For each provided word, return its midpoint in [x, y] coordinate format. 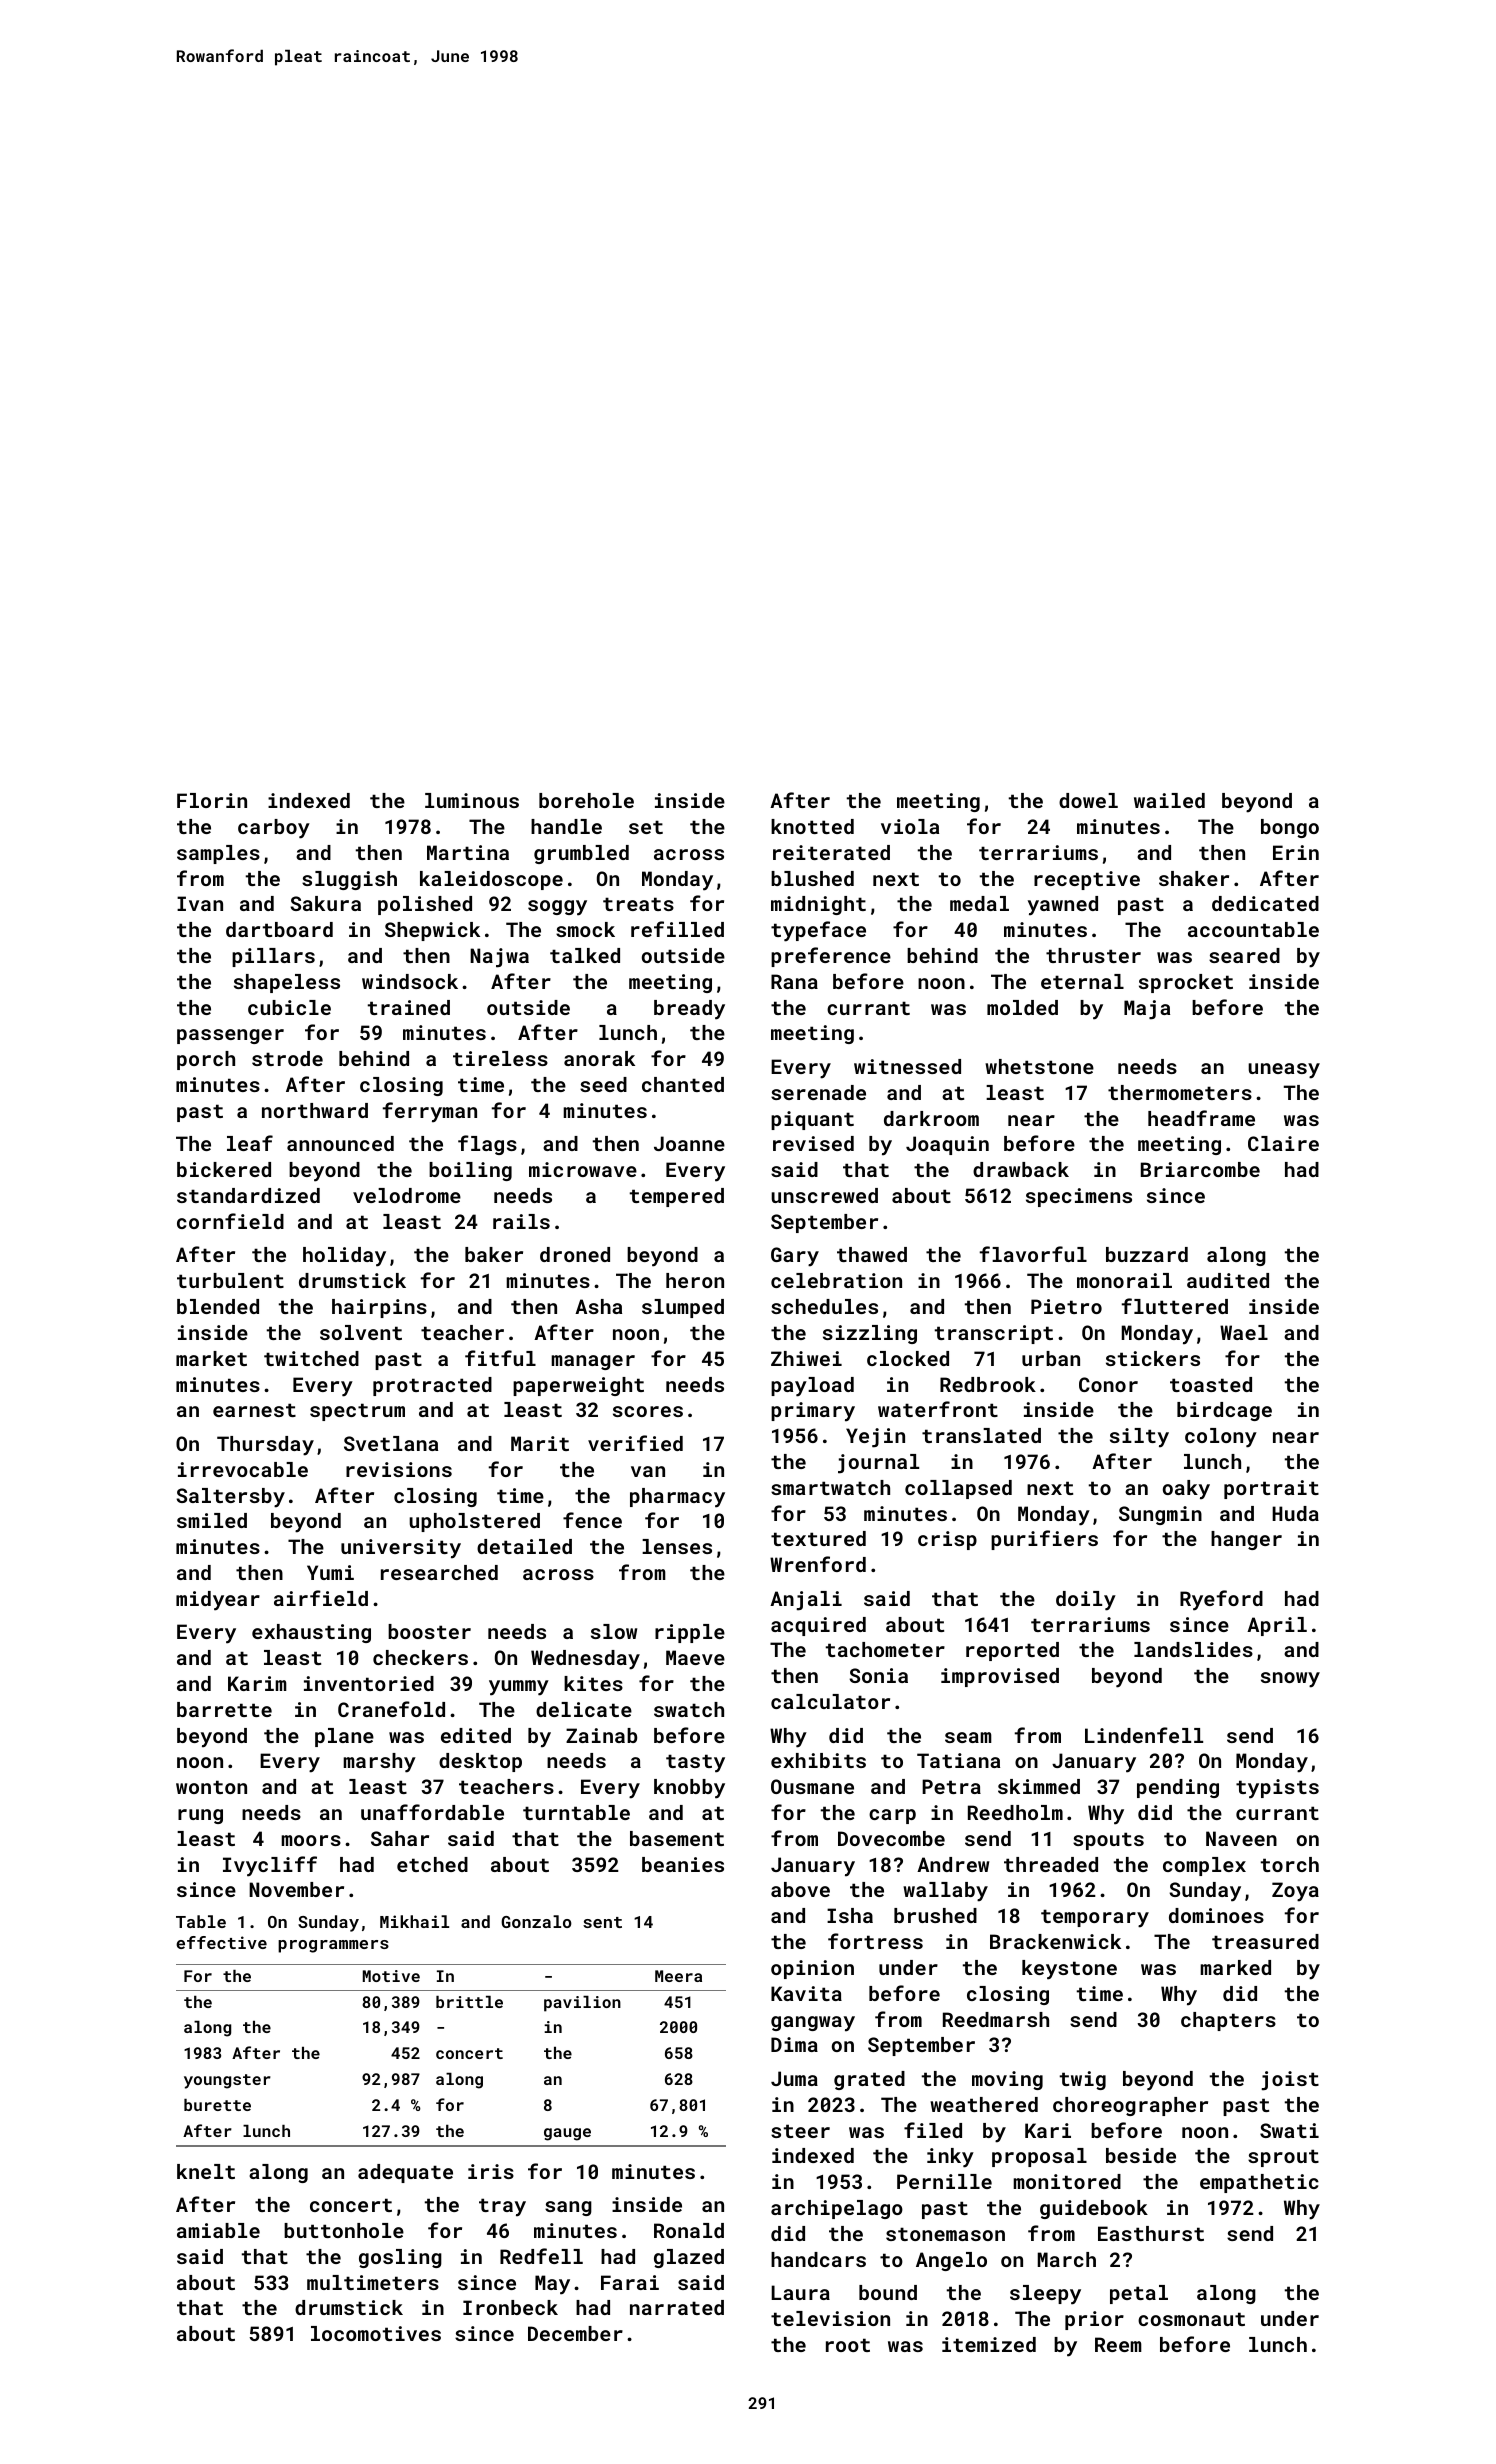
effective [221, 1942]
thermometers [1180, 1092]
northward [315, 1110]
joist [1290, 2081]
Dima [794, 2044]
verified [635, 1443]
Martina [468, 852]
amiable [218, 2230]
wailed [1169, 800]
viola [910, 826]
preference [831, 957]
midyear [218, 1601]
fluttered [1175, 1306]
